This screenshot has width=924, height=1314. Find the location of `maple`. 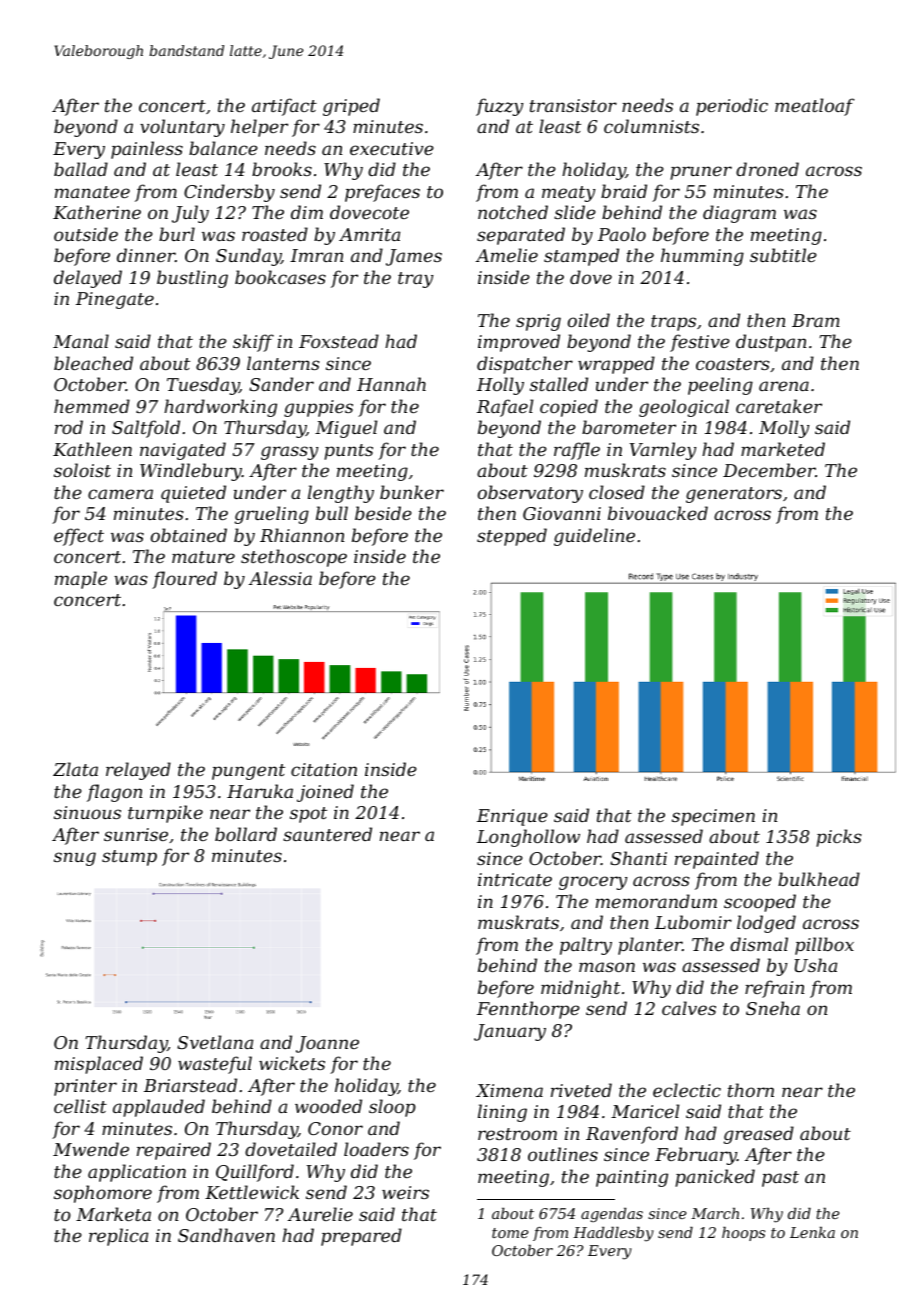

maple is located at coordinates (81, 580).
